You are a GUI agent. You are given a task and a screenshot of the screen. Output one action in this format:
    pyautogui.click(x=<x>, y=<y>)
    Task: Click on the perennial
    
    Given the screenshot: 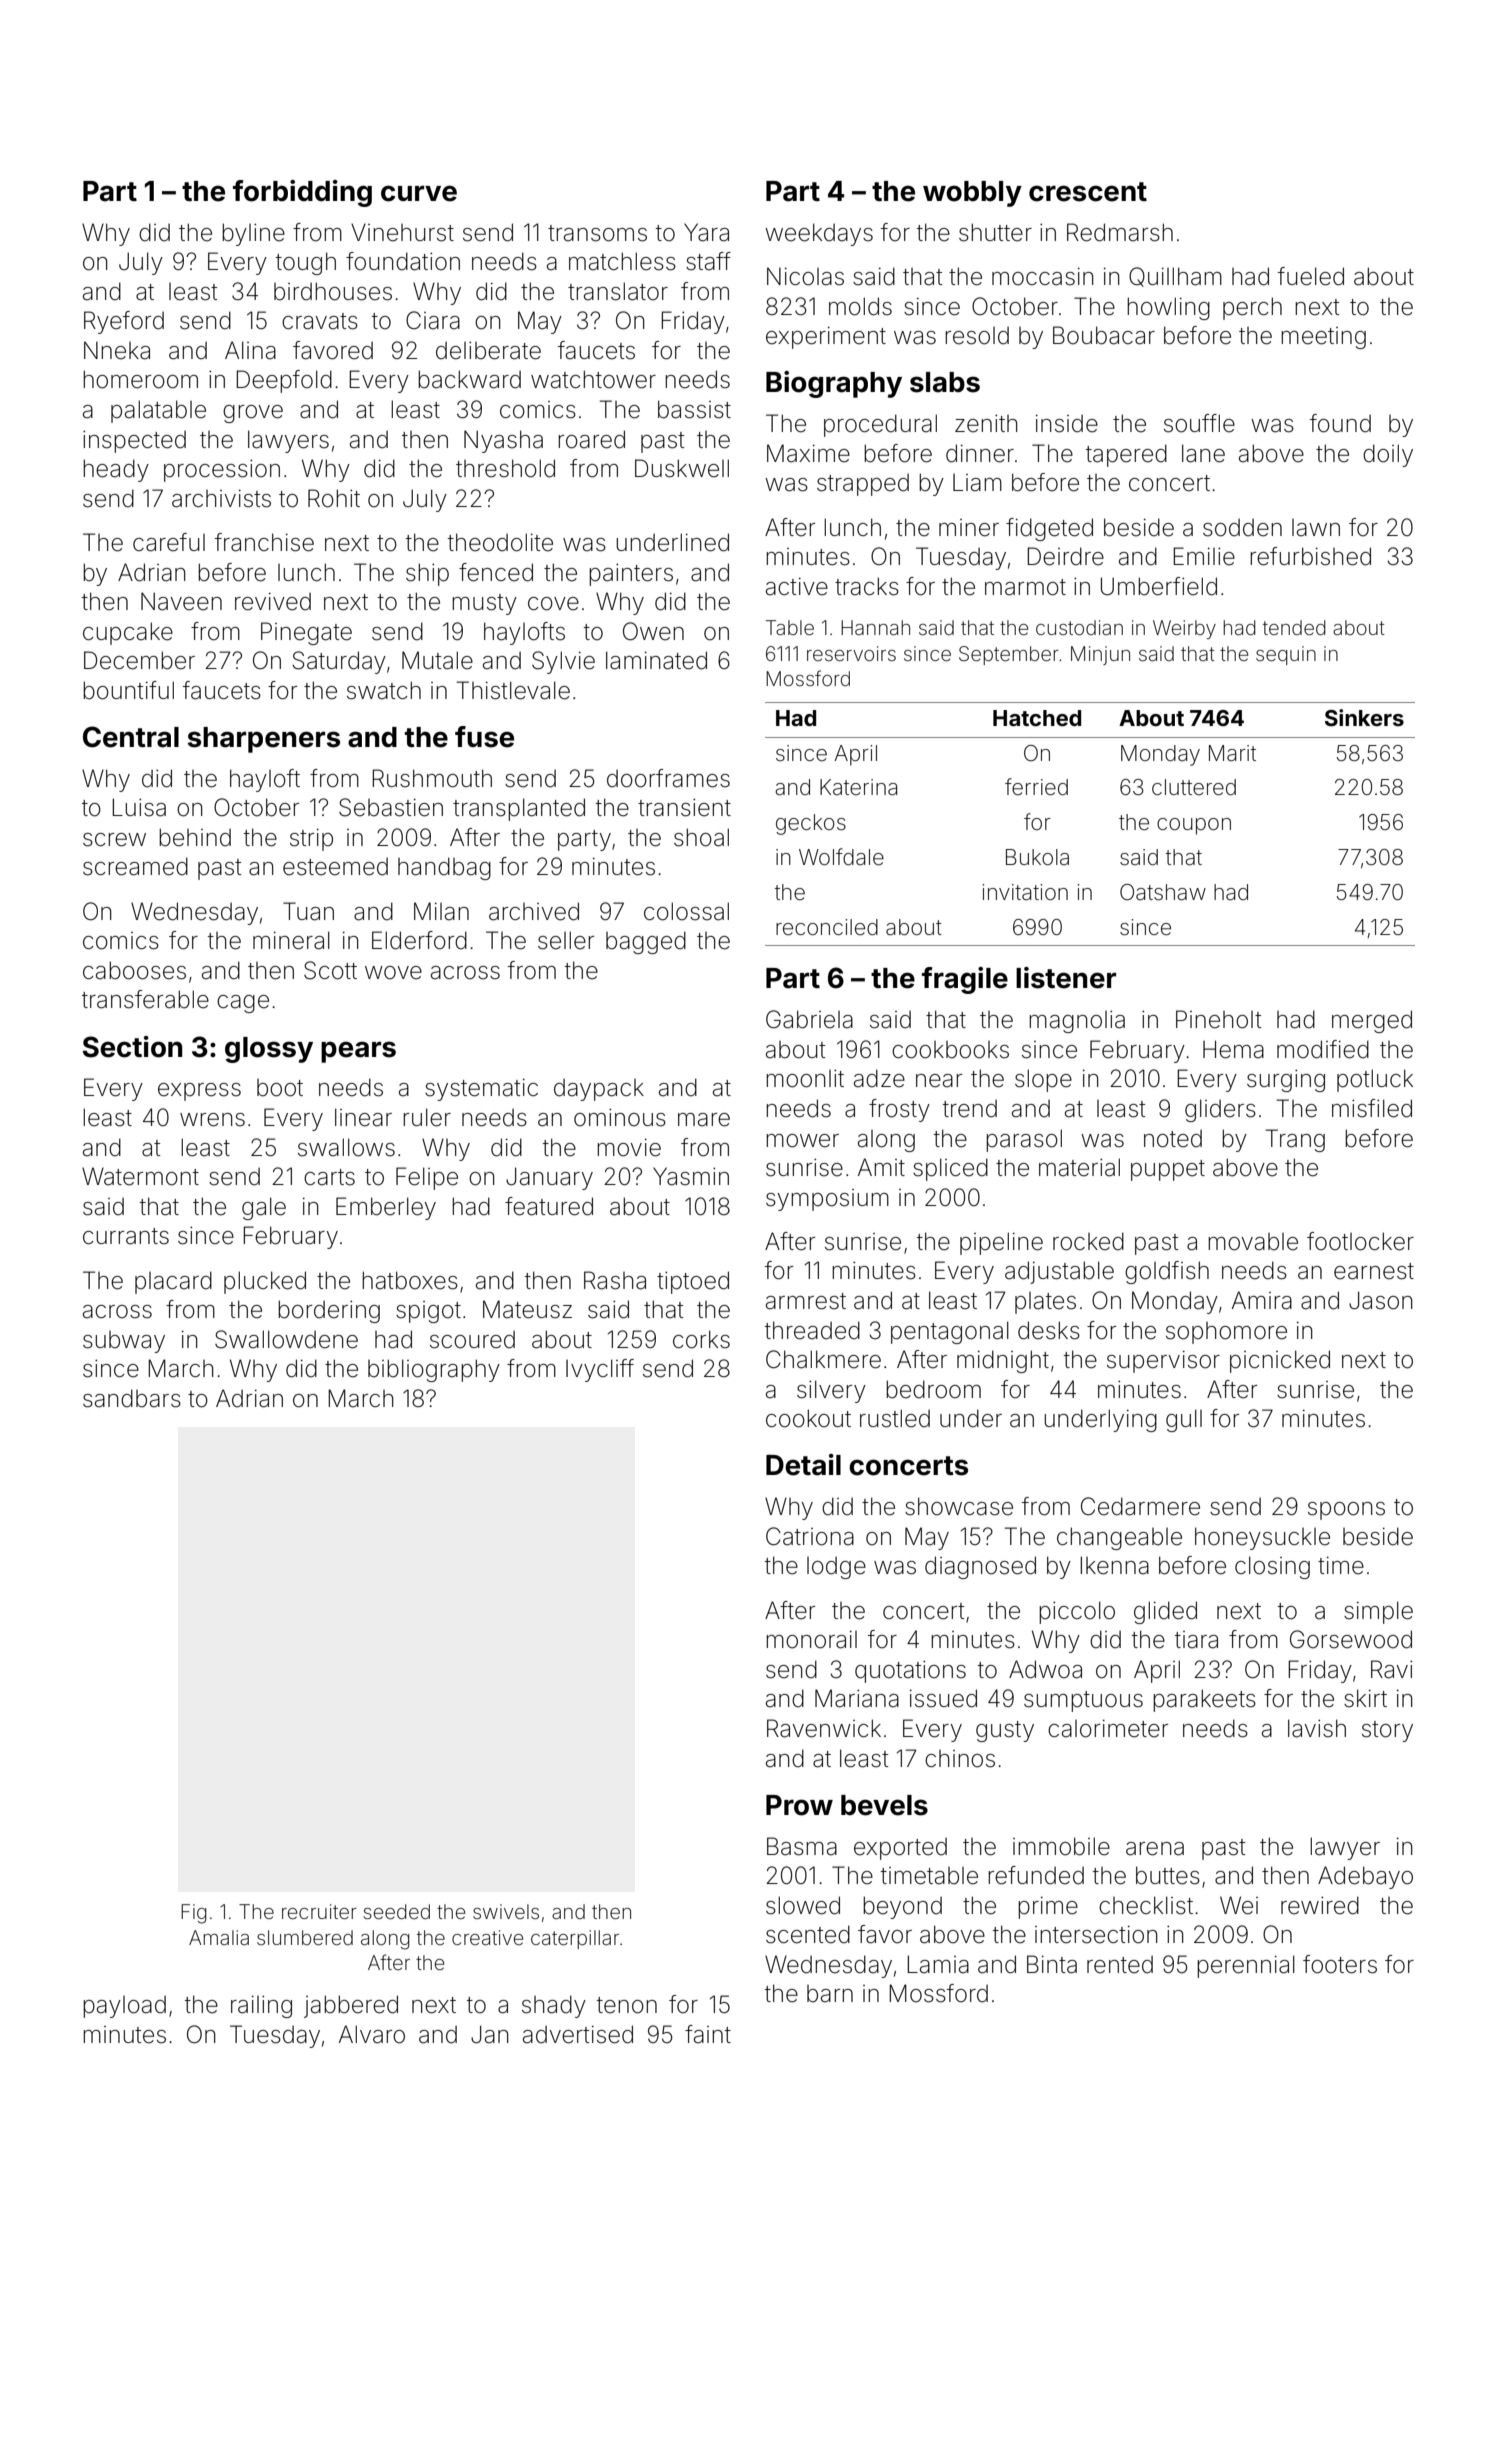 What is the action you would take?
    pyautogui.click(x=1246, y=1966)
